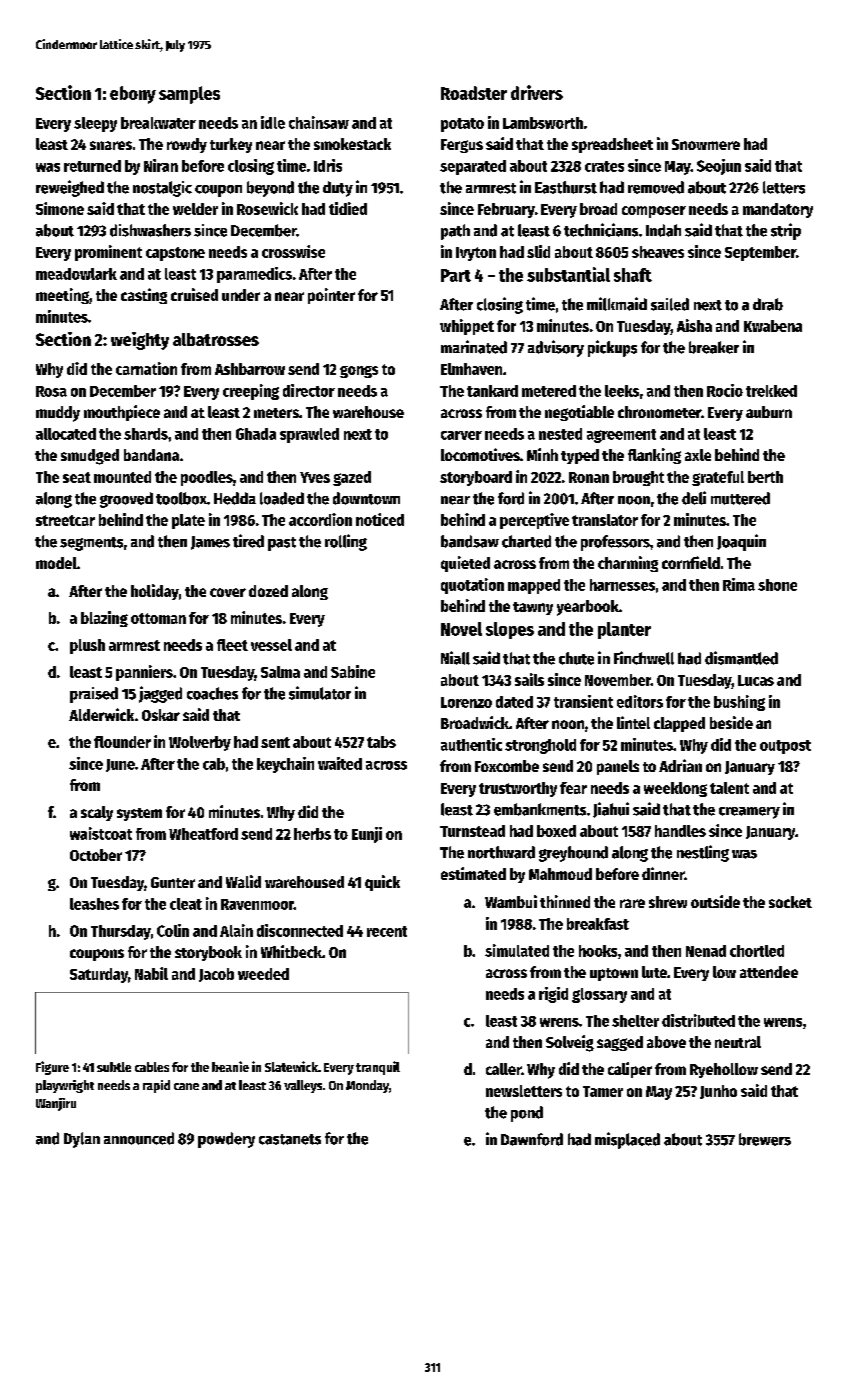 Image resolution: width=849 pixels, height=1400 pixels. What do you see at coordinates (537, 92) in the document?
I see `drivers` at bounding box center [537, 92].
